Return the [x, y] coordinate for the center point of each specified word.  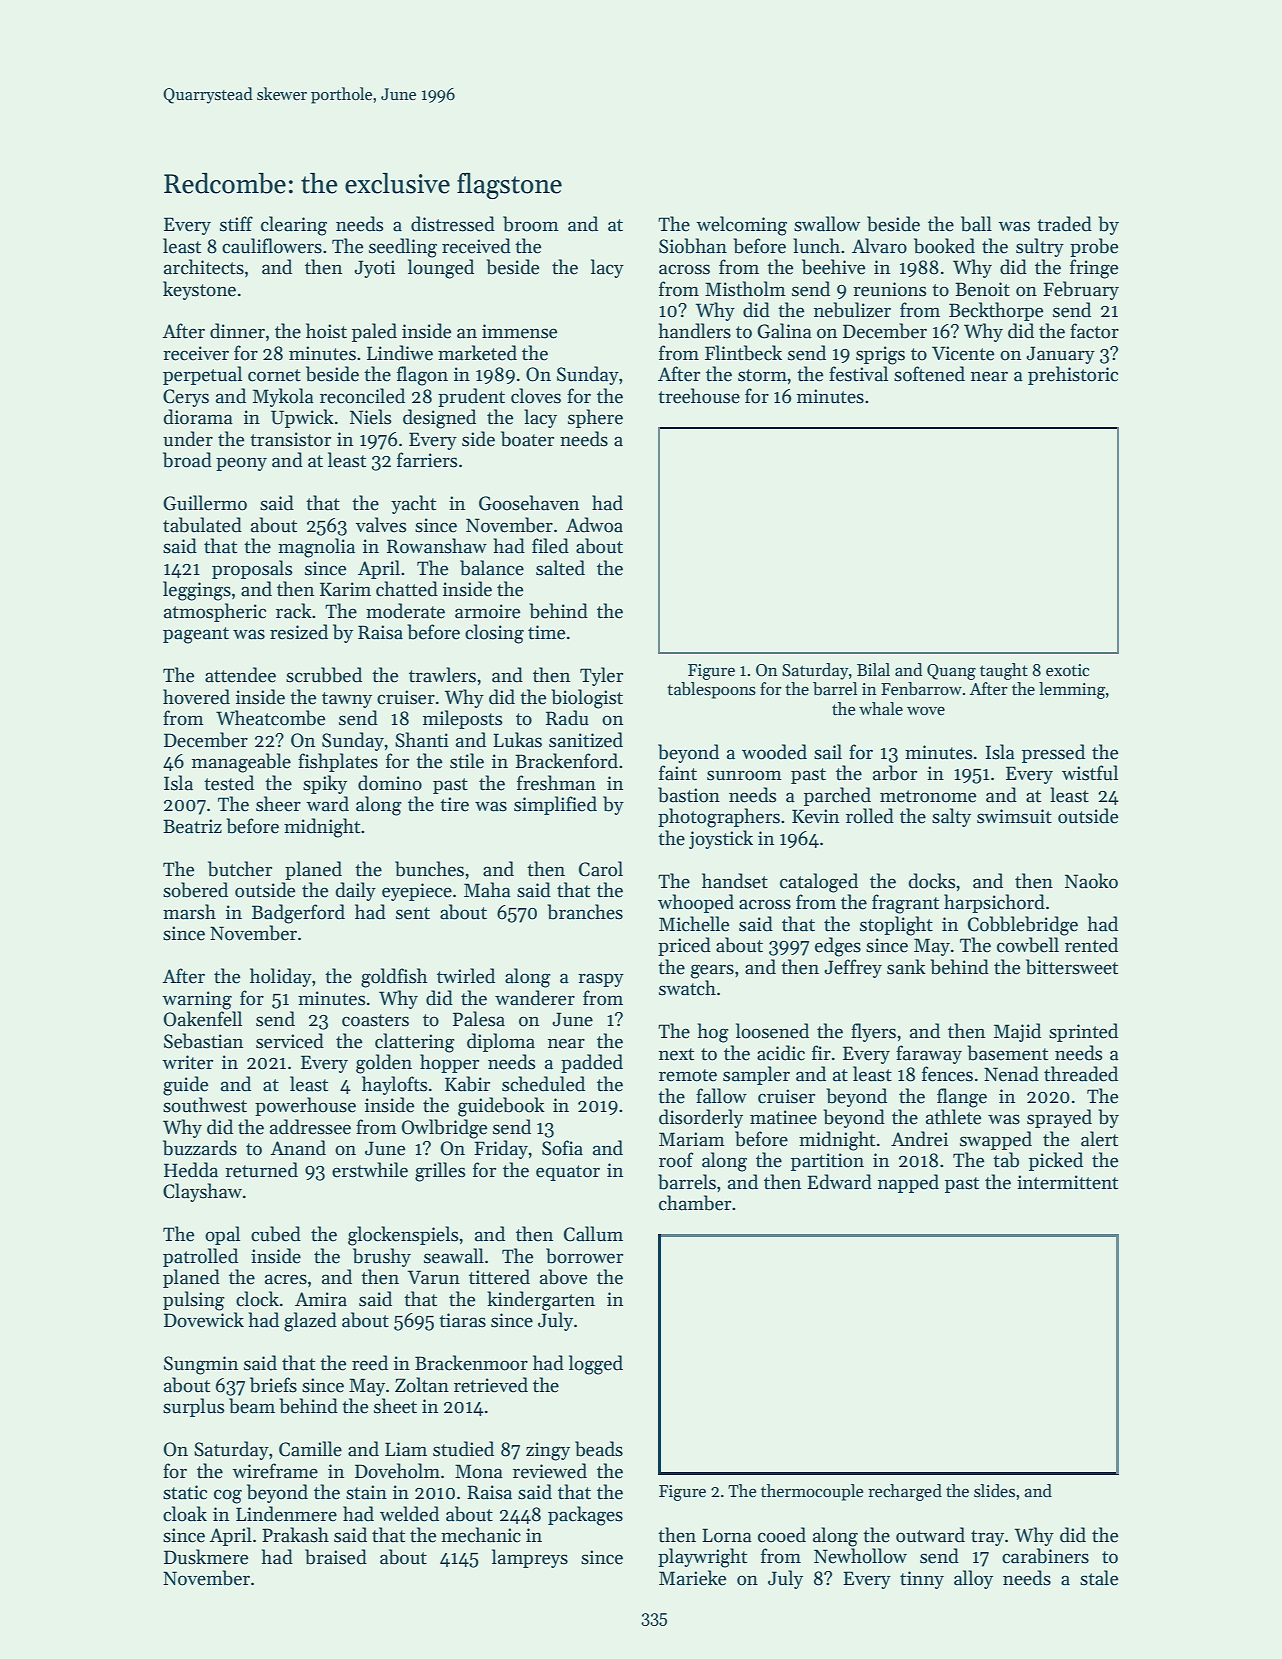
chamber [695, 1203]
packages [585, 1516]
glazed [310, 1322]
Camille [310, 1449]
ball [976, 224]
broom [531, 224]
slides [994, 1491]
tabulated [202, 525]
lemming [1072, 690]
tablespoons [711, 690]
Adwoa [594, 525]
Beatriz [192, 826]
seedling [403, 248]
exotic [1067, 670]
